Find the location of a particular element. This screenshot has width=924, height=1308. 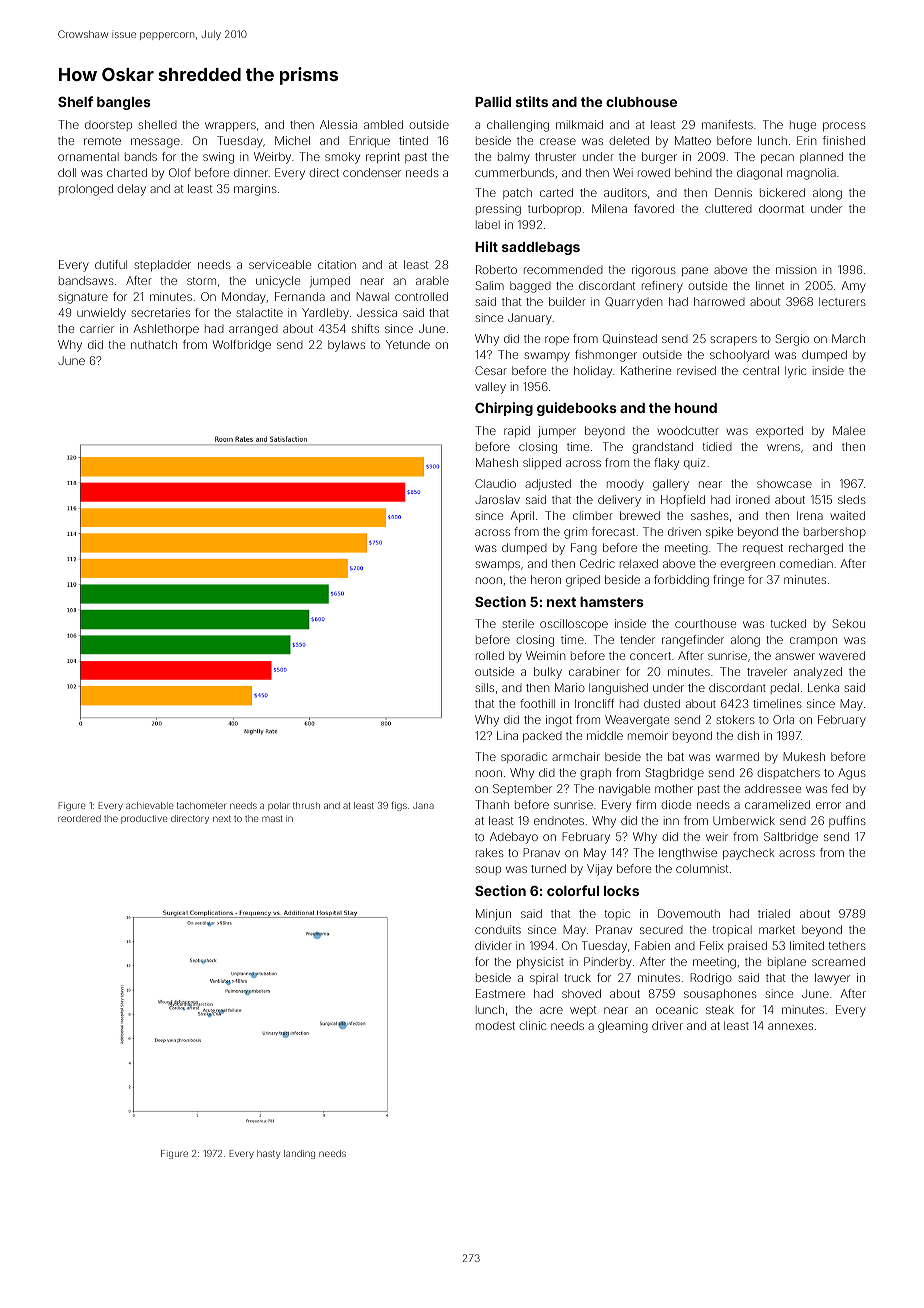

schoolyard is located at coordinates (739, 356).
